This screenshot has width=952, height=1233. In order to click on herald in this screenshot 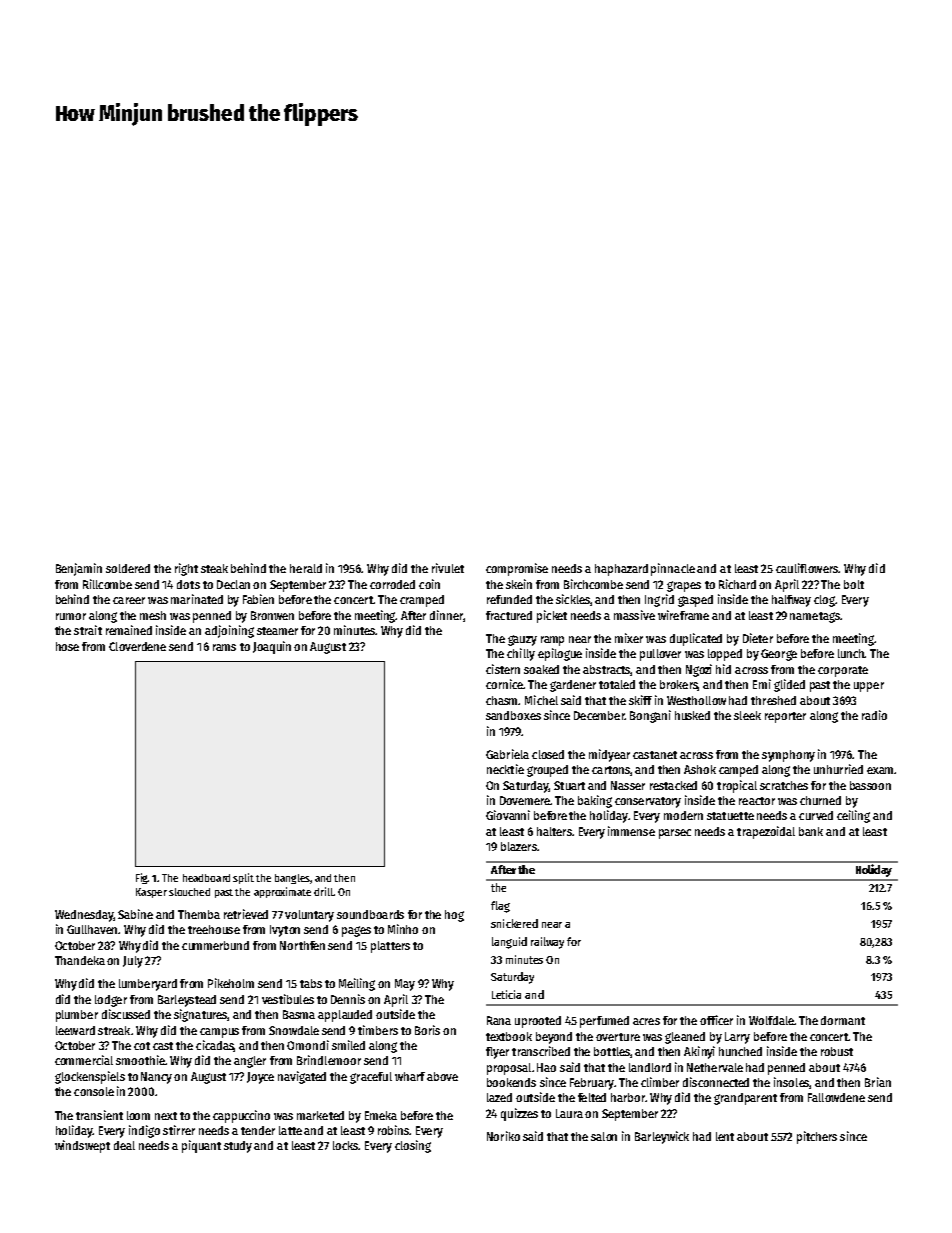, I will do `click(306, 568)`.
